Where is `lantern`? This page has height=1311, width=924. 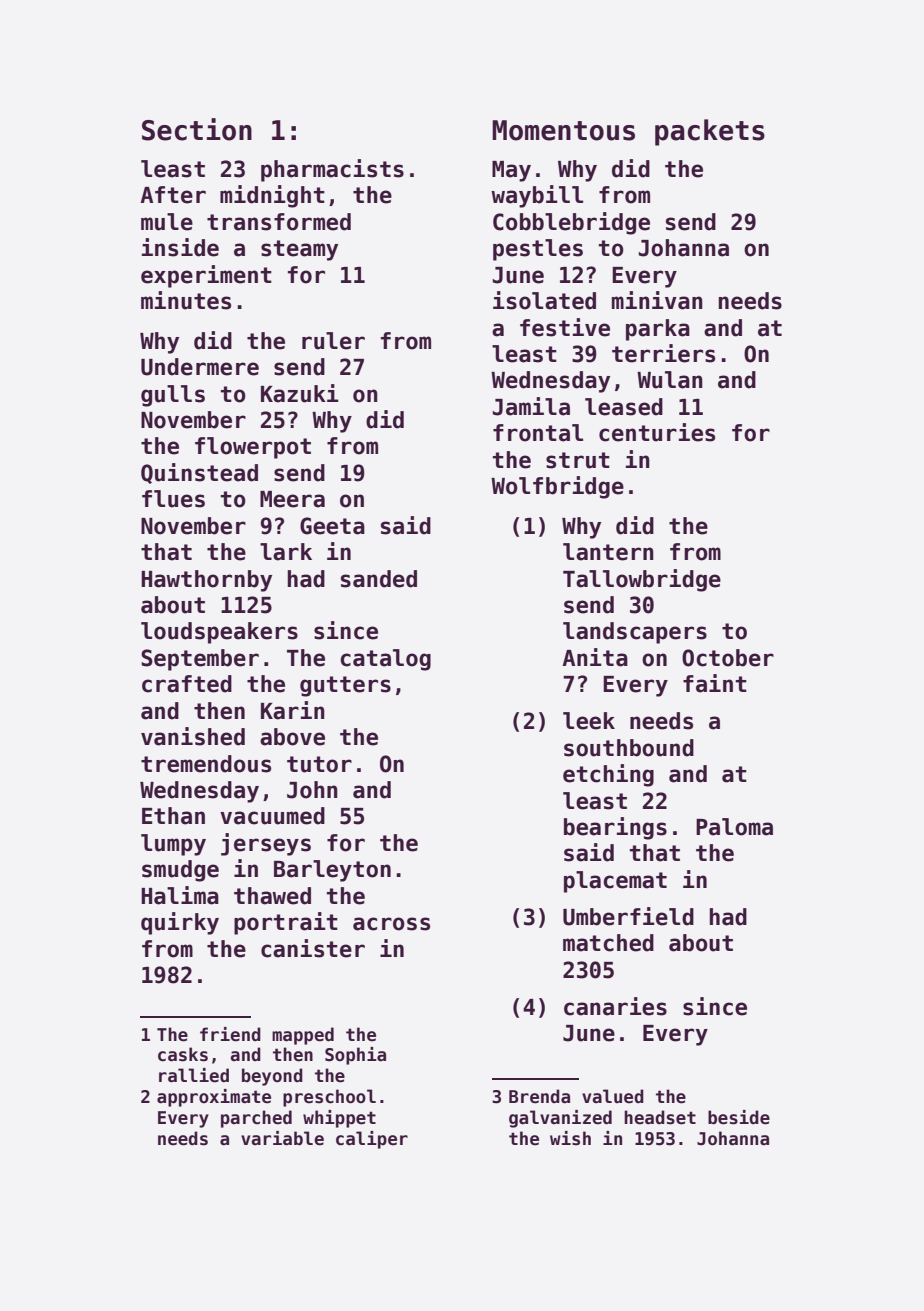 lantern is located at coordinates (608, 552).
